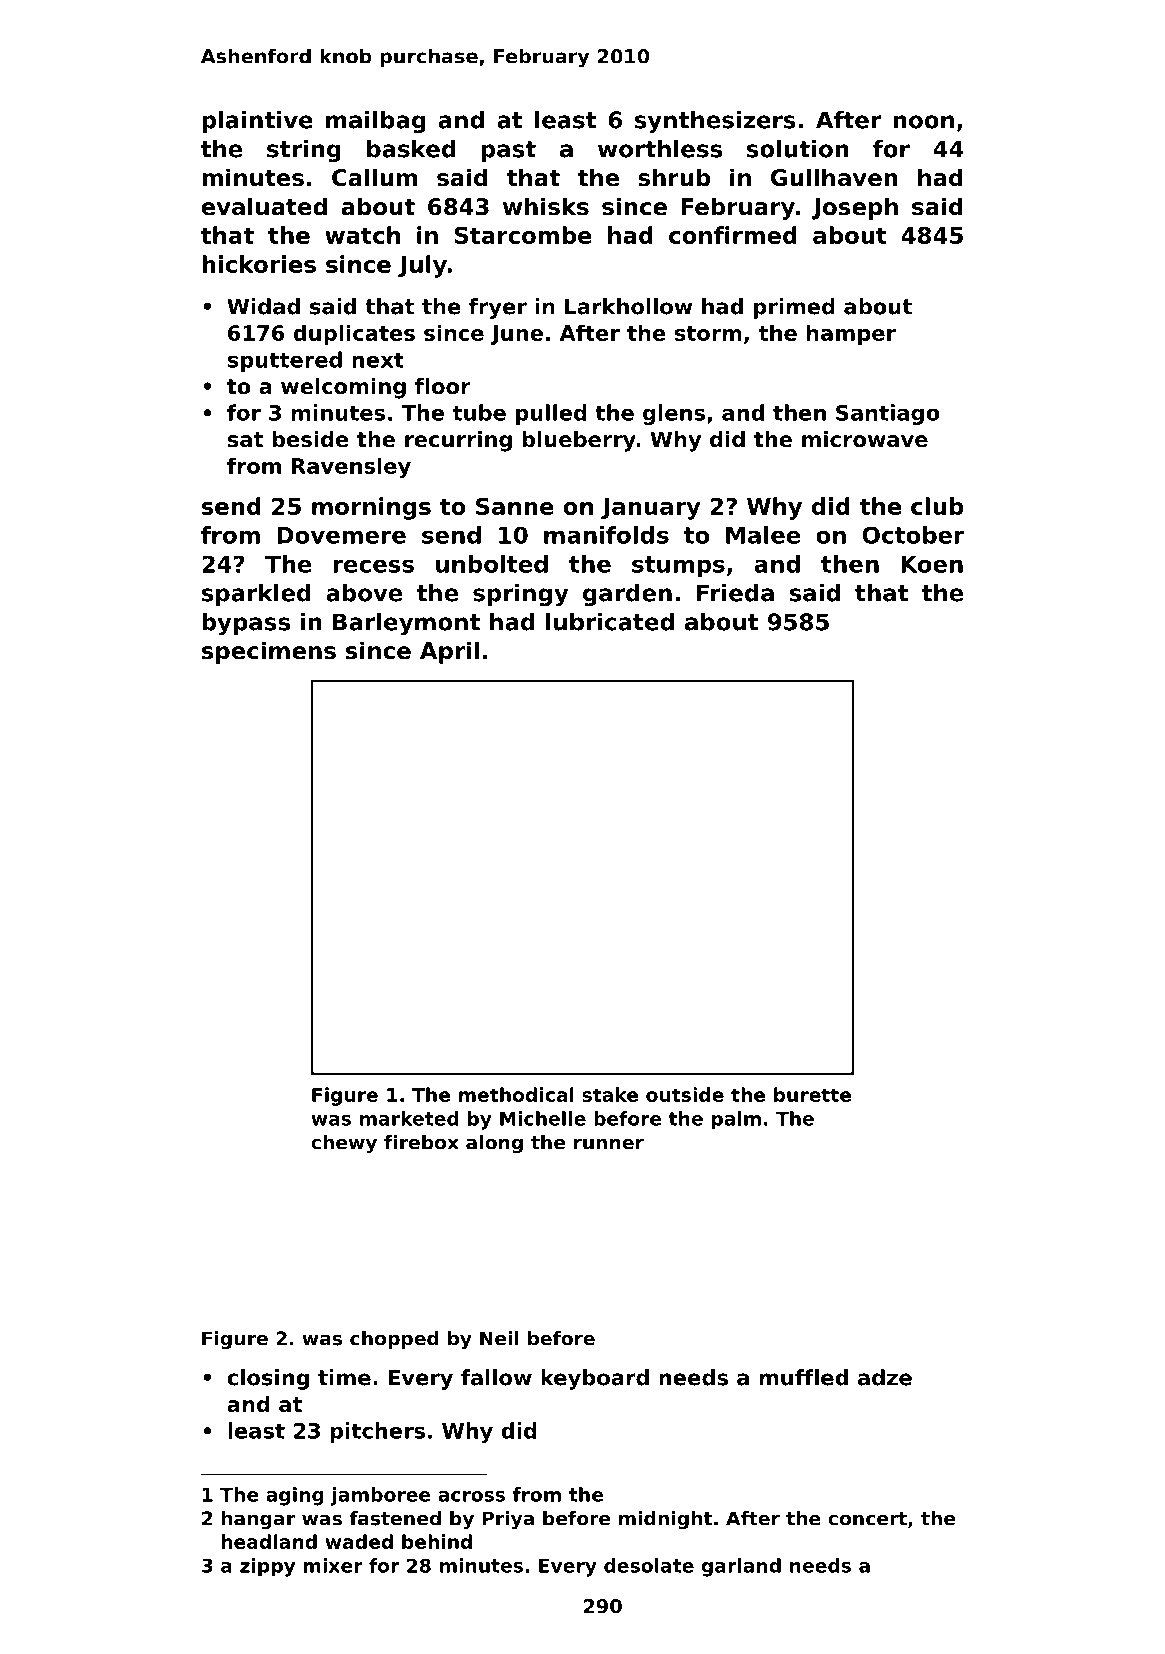 Image resolution: width=1165 pixels, height=1654 pixels. What do you see at coordinates (715, 122) in the image?
I see `synthesizers` at bounding box center [715, 122].
